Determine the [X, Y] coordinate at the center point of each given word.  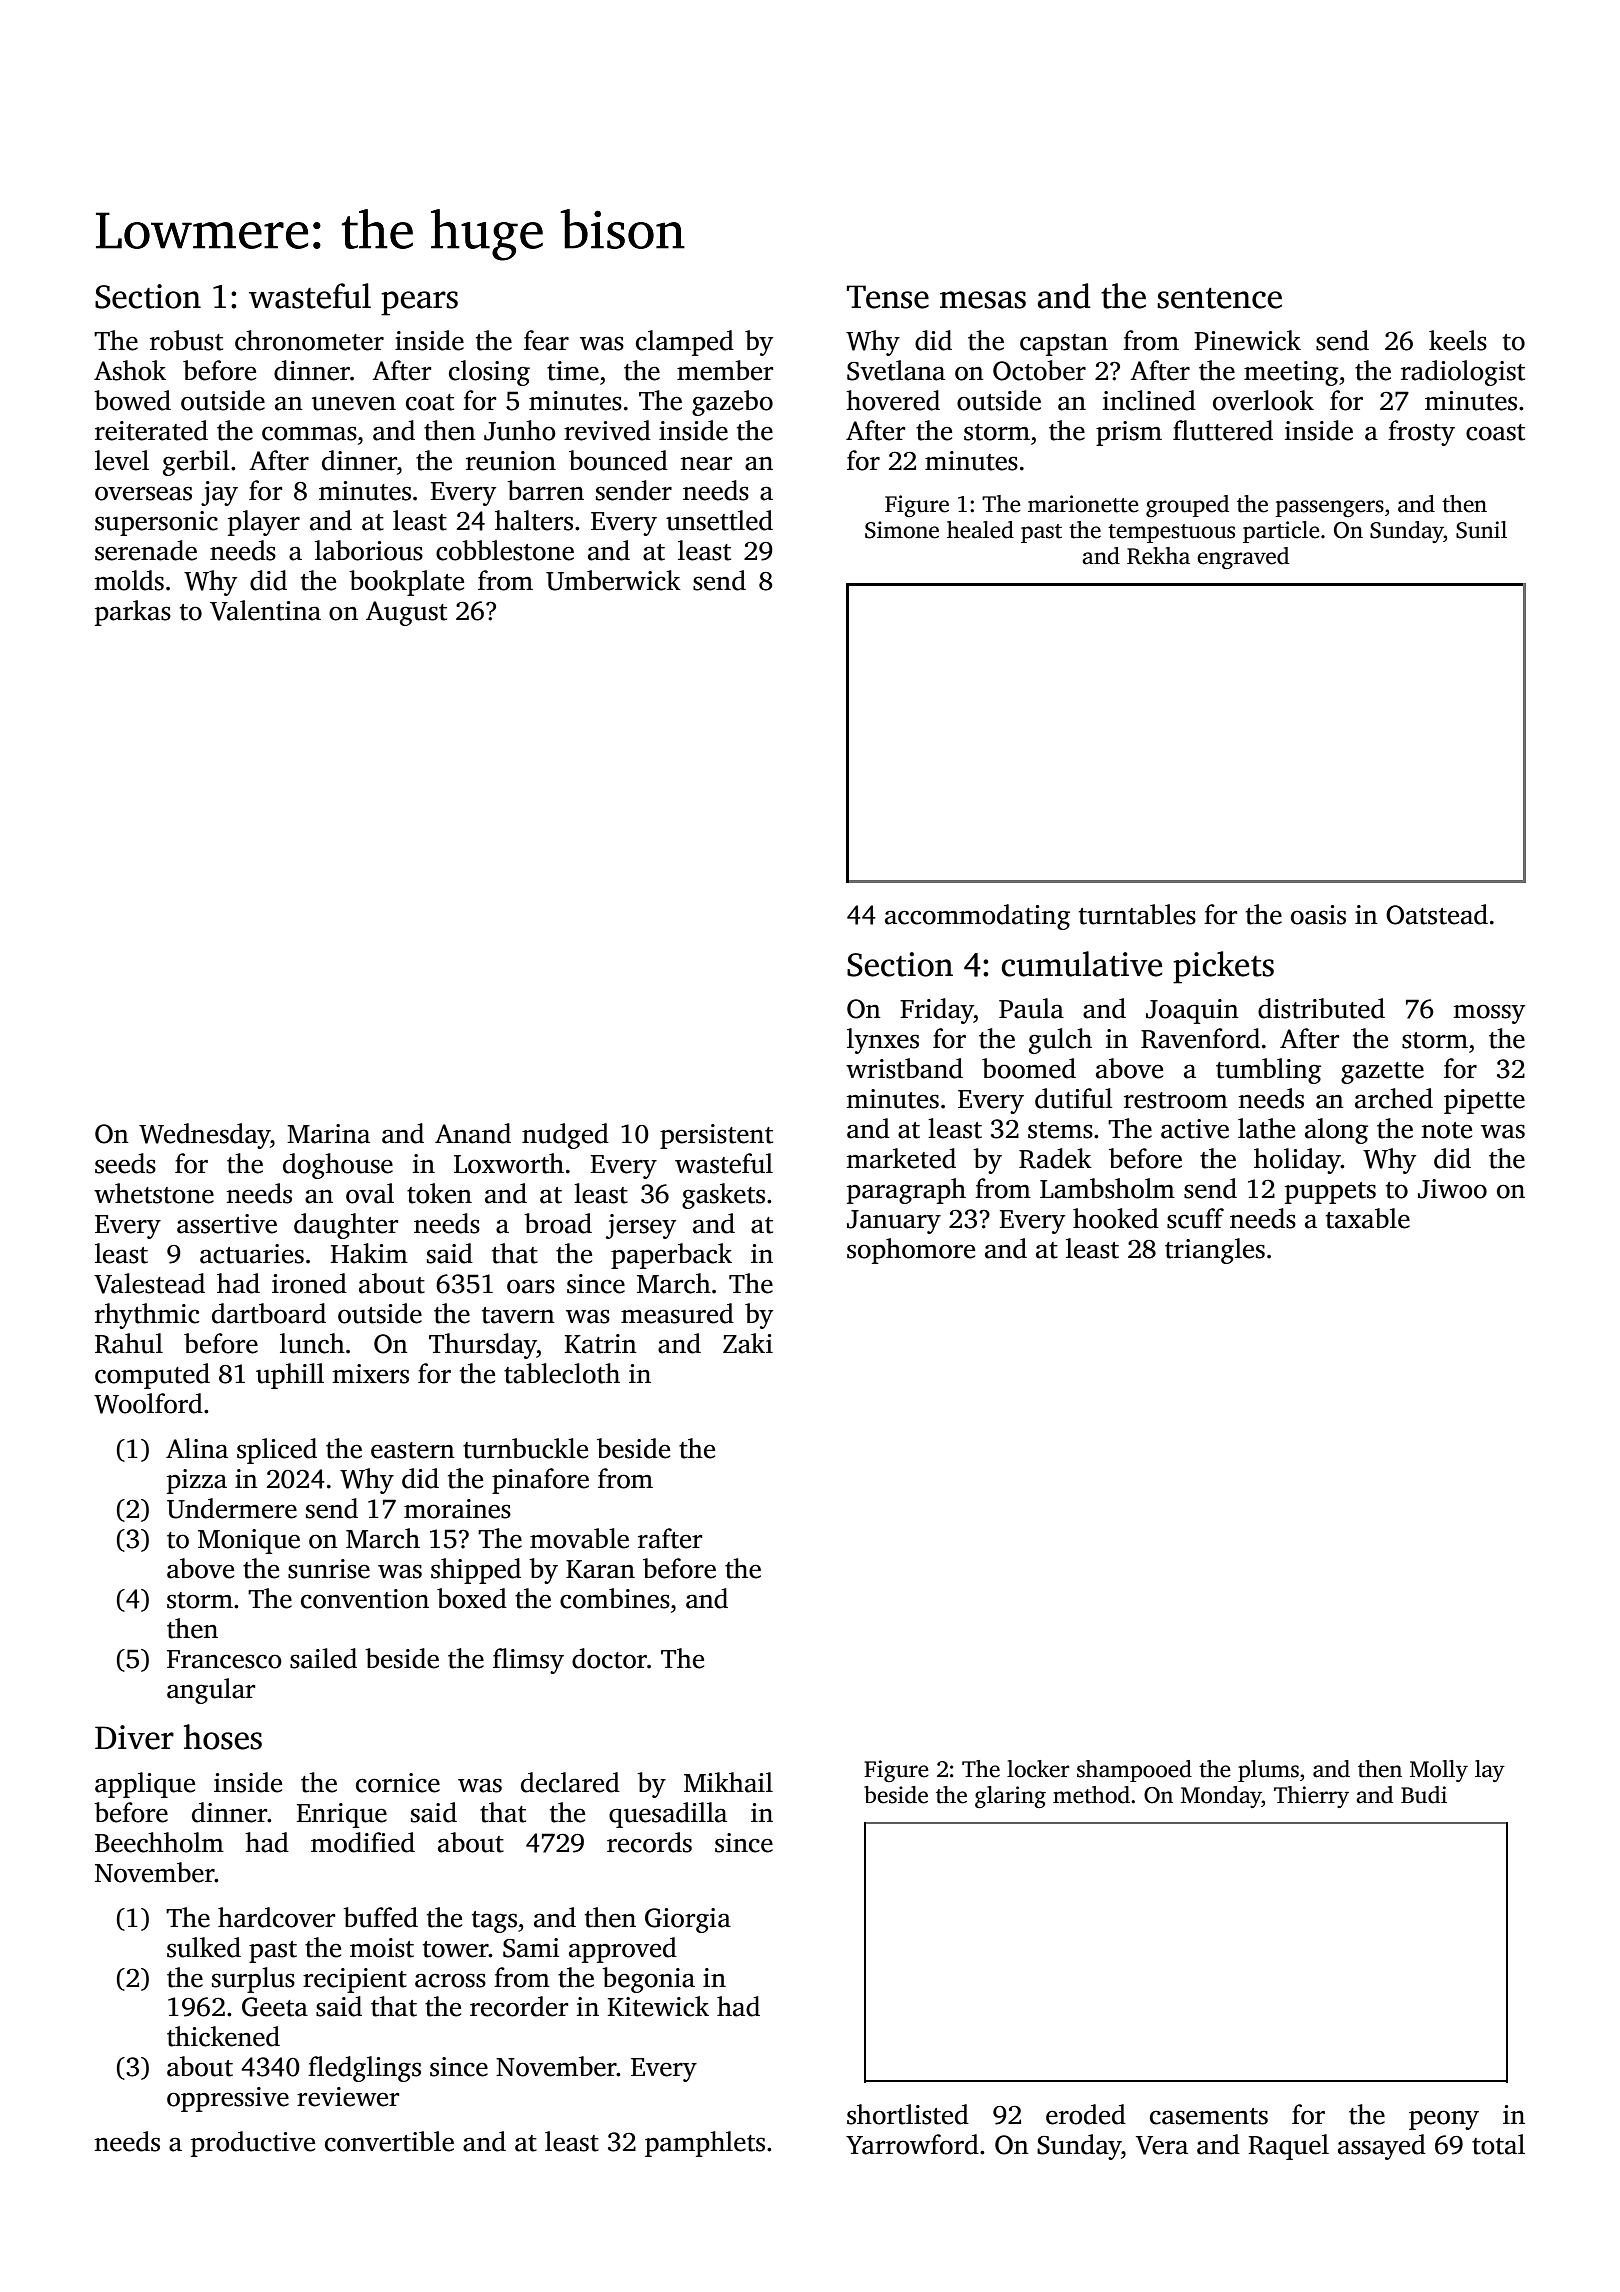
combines [615, 1598]
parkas [133, 613]
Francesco [224, 1659]
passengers [1330, 508]
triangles [1215, 1251]
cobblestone [505, 550]
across [450, 1980]
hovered [893, 400]
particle [1281, 532]
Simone [902, 530]
